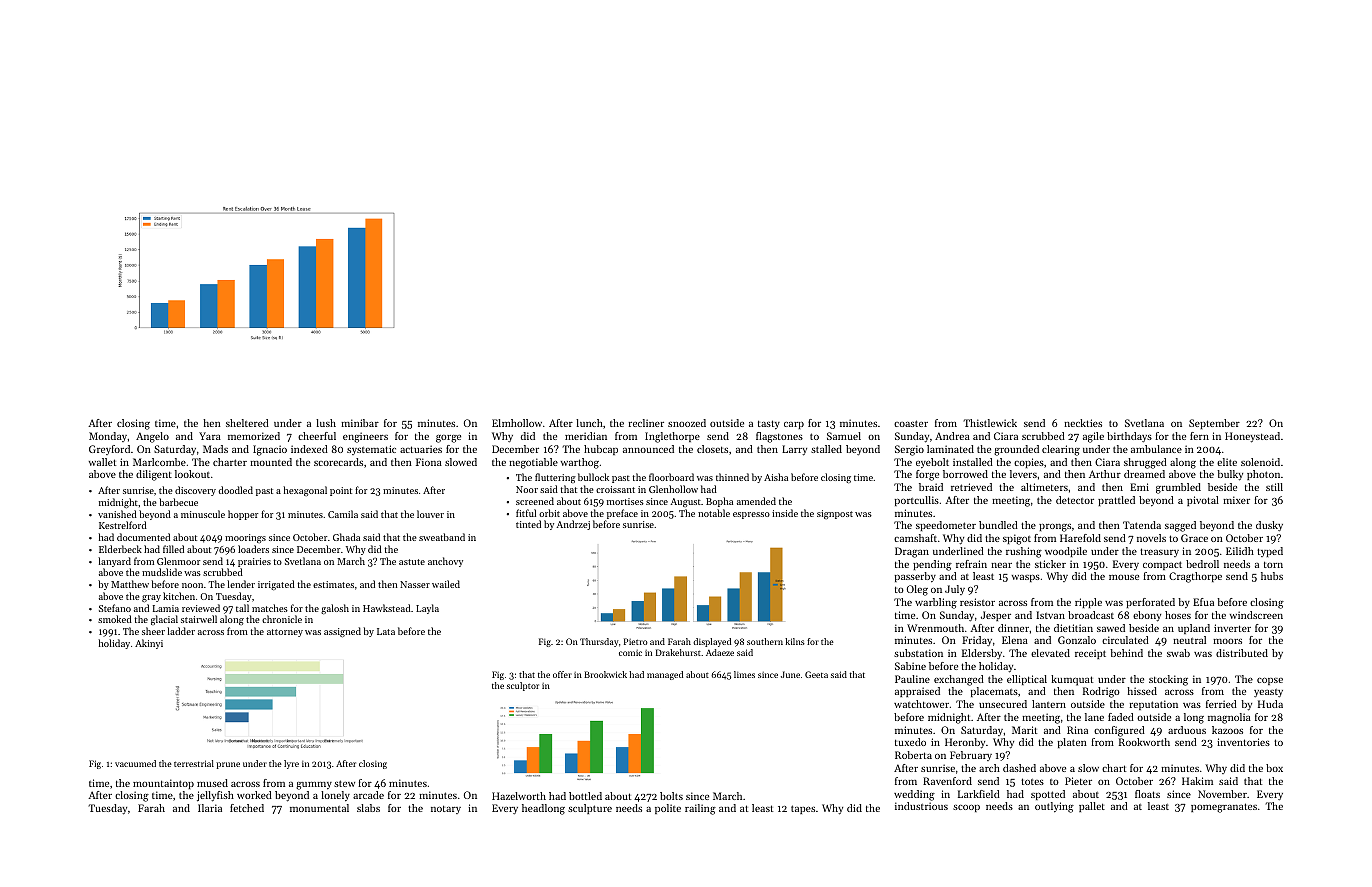  I want to click on Ilaria, so click(210, 808).
